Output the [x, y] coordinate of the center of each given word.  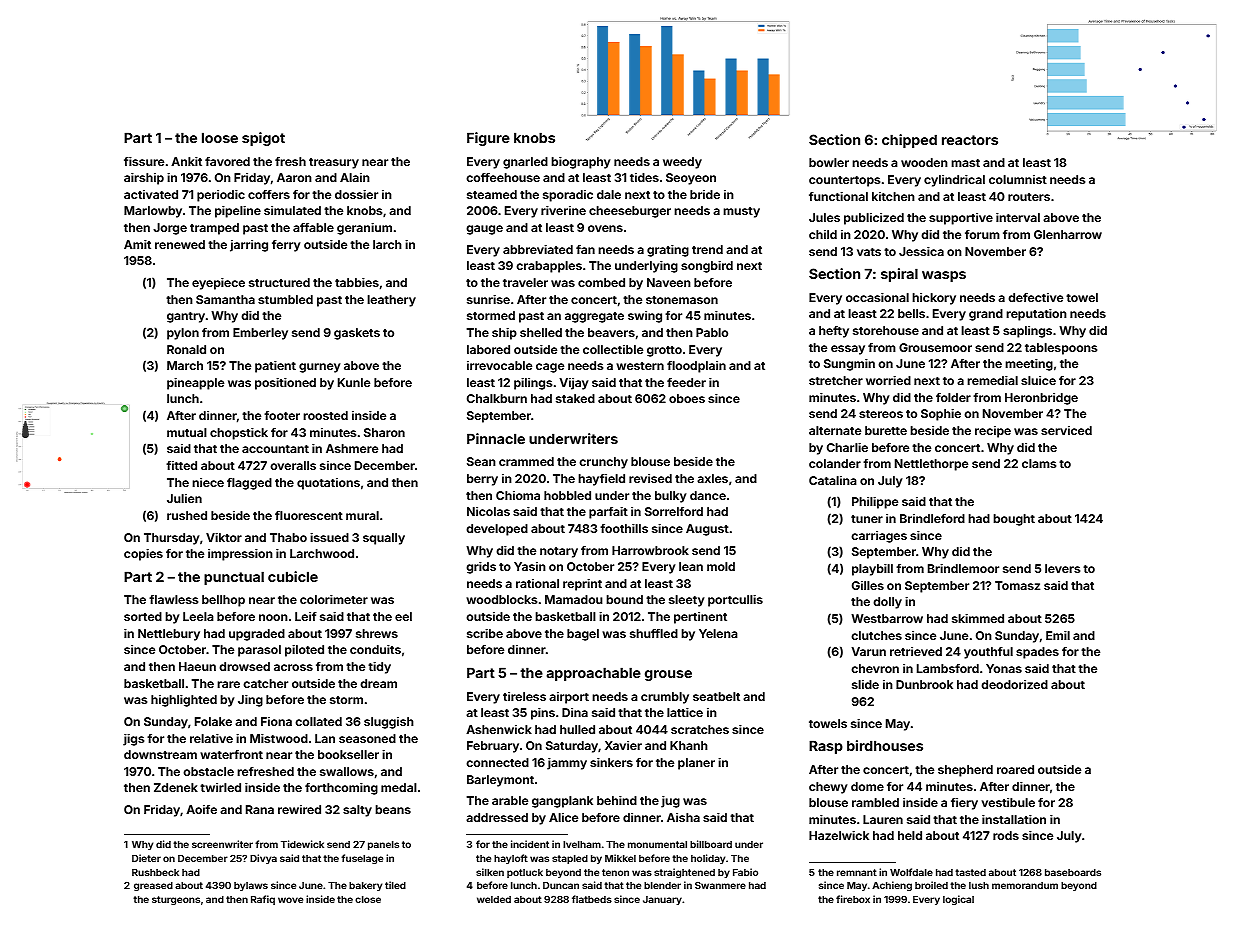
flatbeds [592, 899]
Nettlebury [169, 635]
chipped [909, 141]
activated [151, 194]
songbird [707, 267]
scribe [485, 633]
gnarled [525, 163]
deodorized [1014, 684]
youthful [988, 653]
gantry [186, 317]
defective [1035, 297]
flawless [173, 599]
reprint [582, 585]
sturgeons [176, 900]
